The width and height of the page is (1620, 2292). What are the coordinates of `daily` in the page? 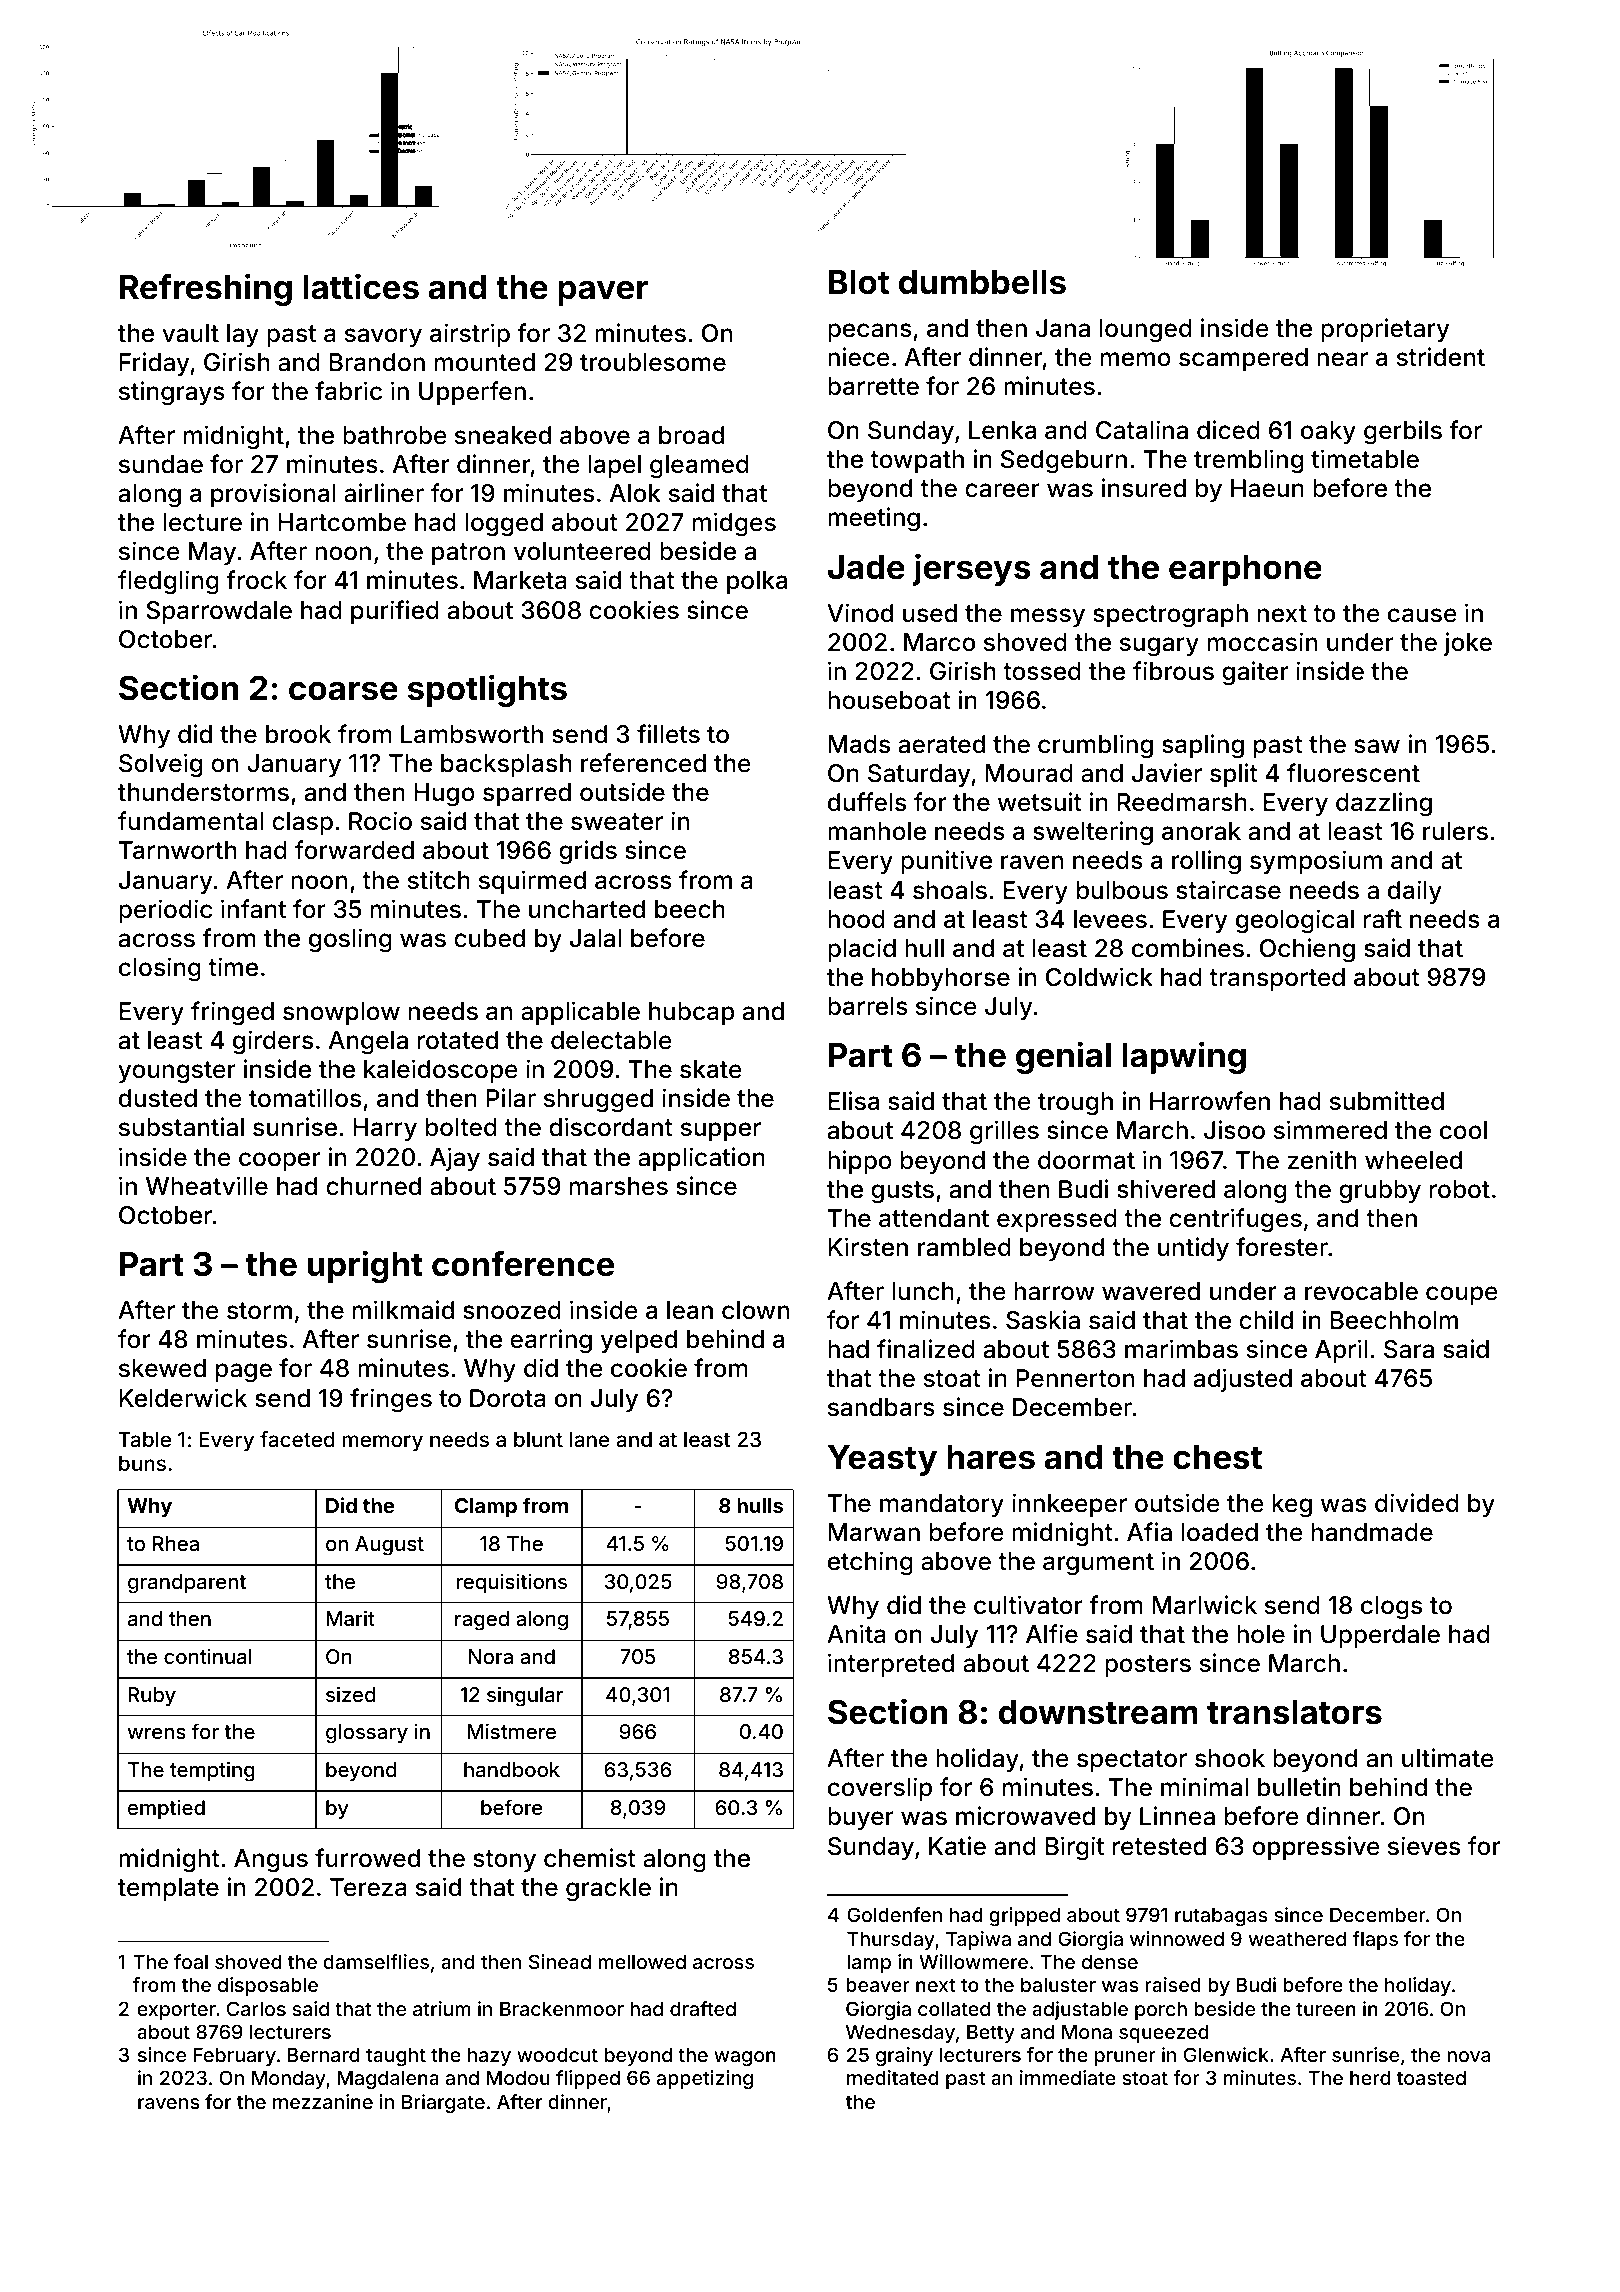 It's located at (1415, 892).
